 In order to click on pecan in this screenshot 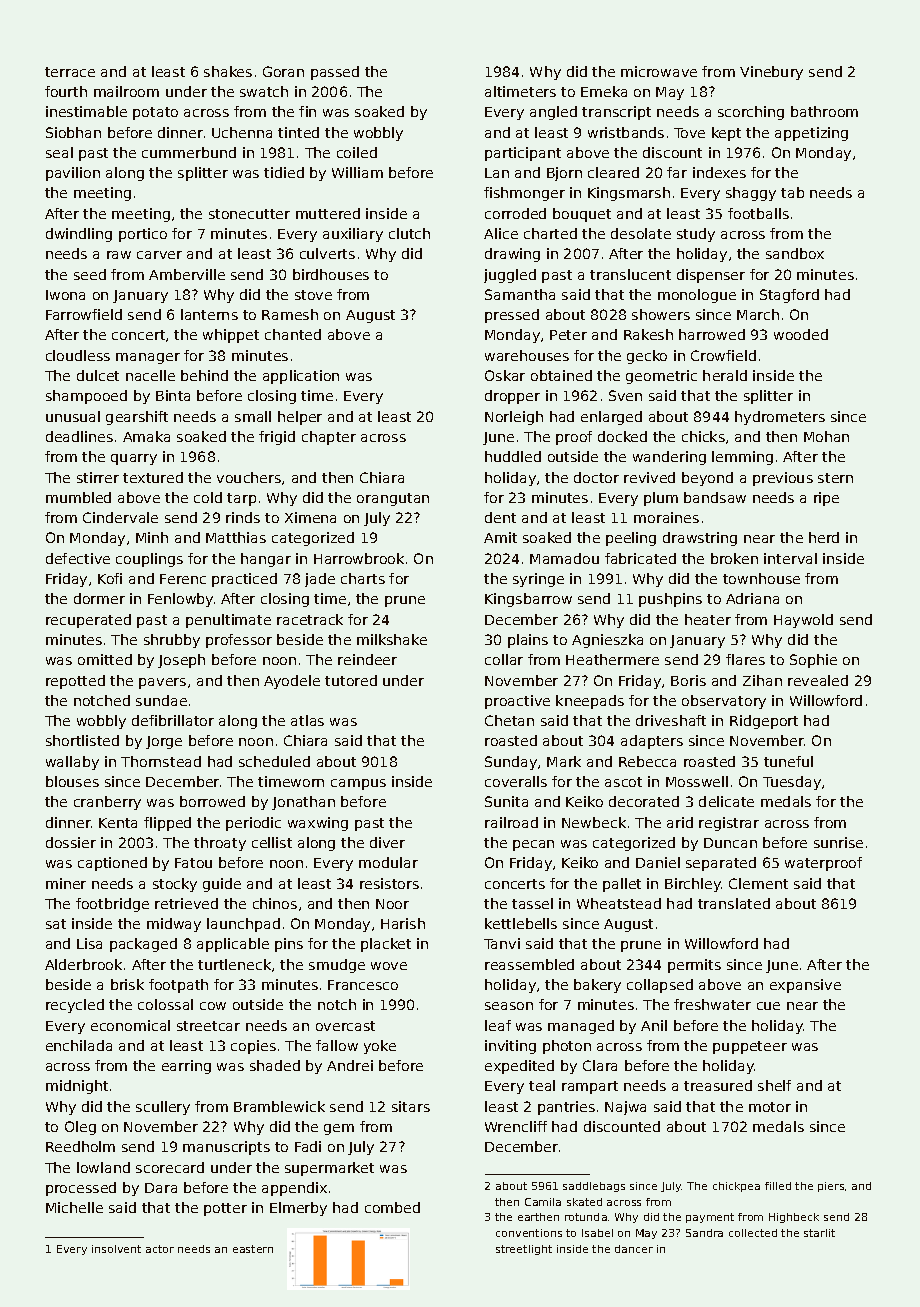, I will do `click(533, 845)`.
